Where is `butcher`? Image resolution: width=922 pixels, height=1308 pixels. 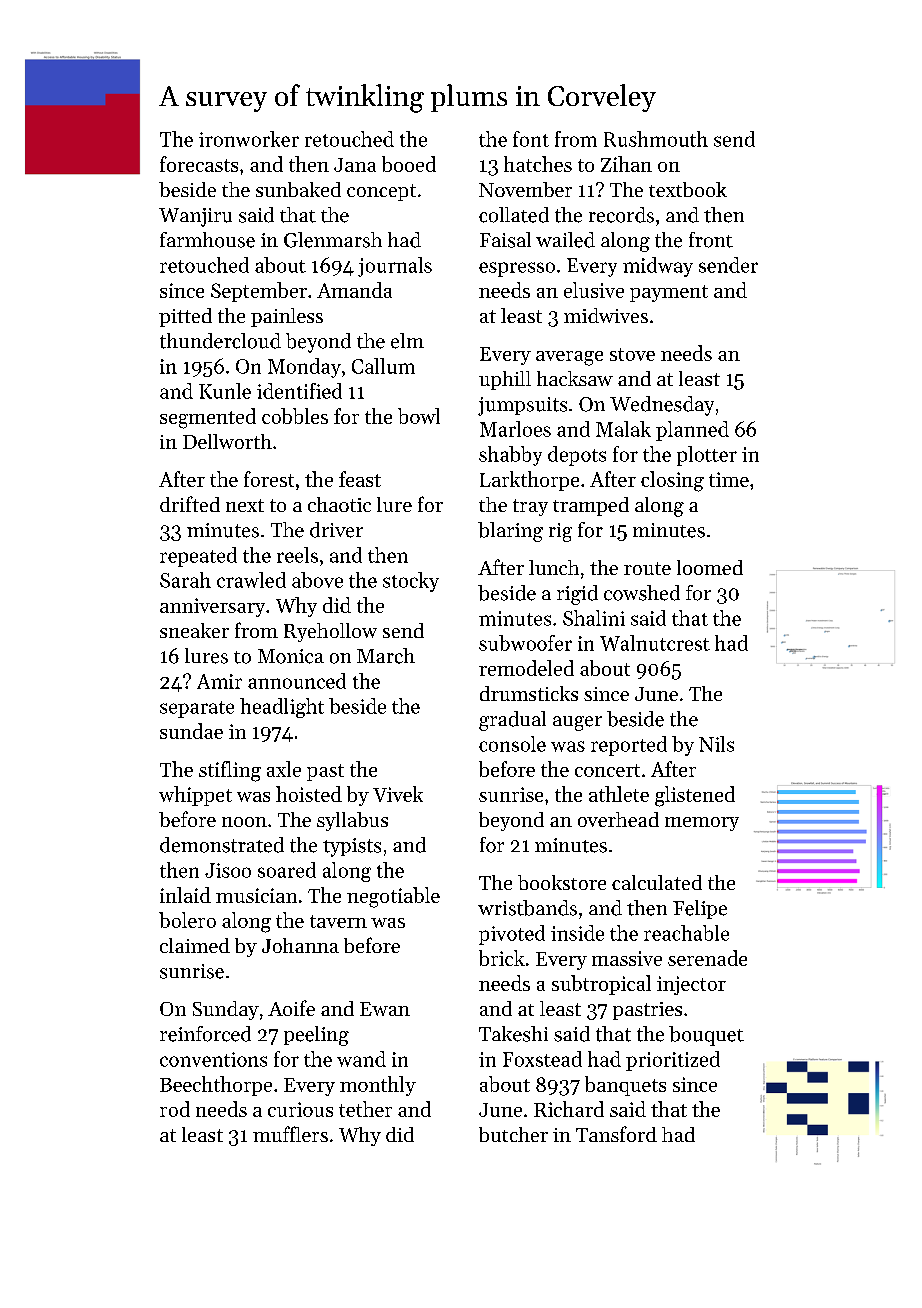
butcher is located at coordinates (513, 1134).
